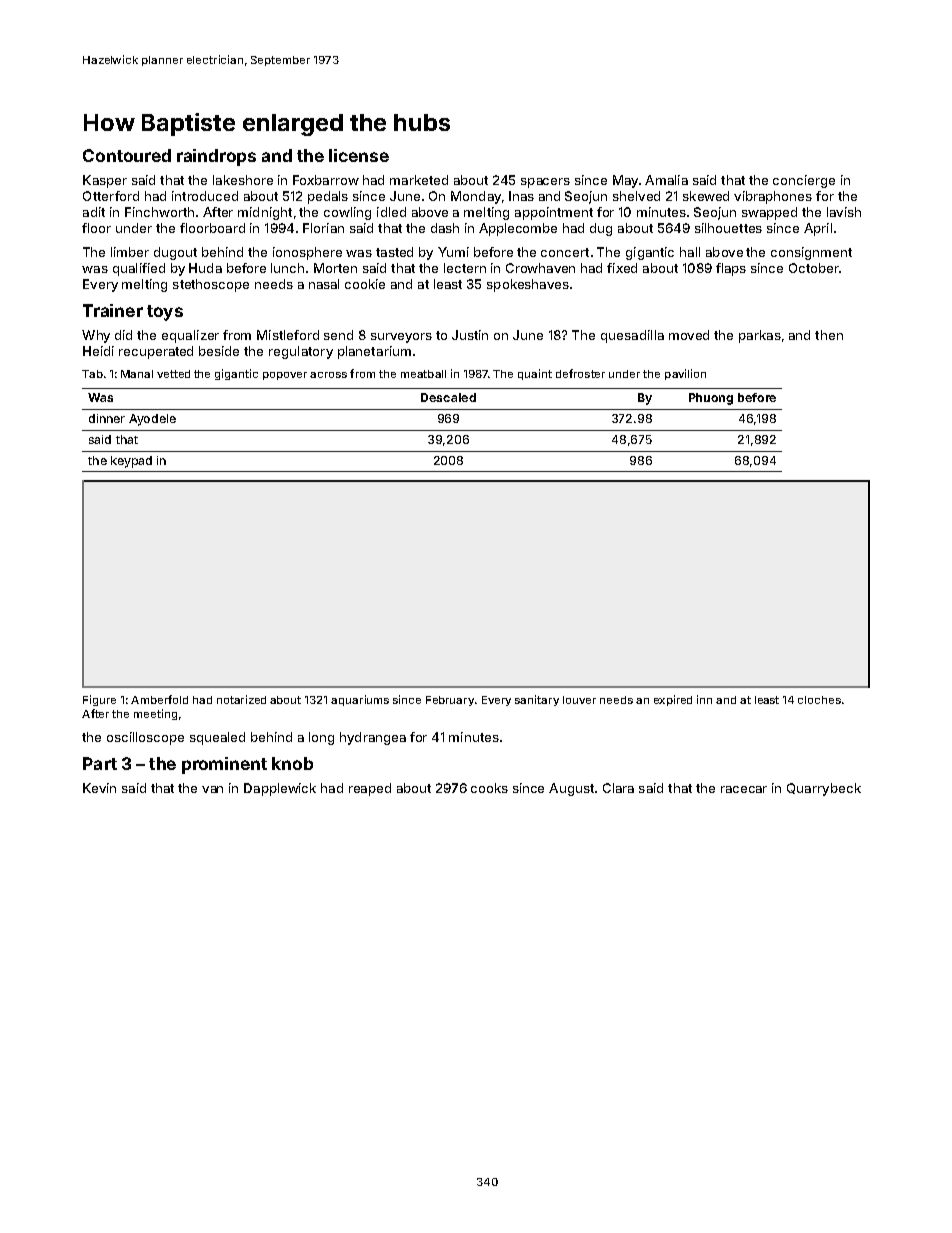 The image size is (952, 1233). What do you see at coordinates (99, 788) in the screenshot?
I see `Kevin` at bounding box center [99, 788].
